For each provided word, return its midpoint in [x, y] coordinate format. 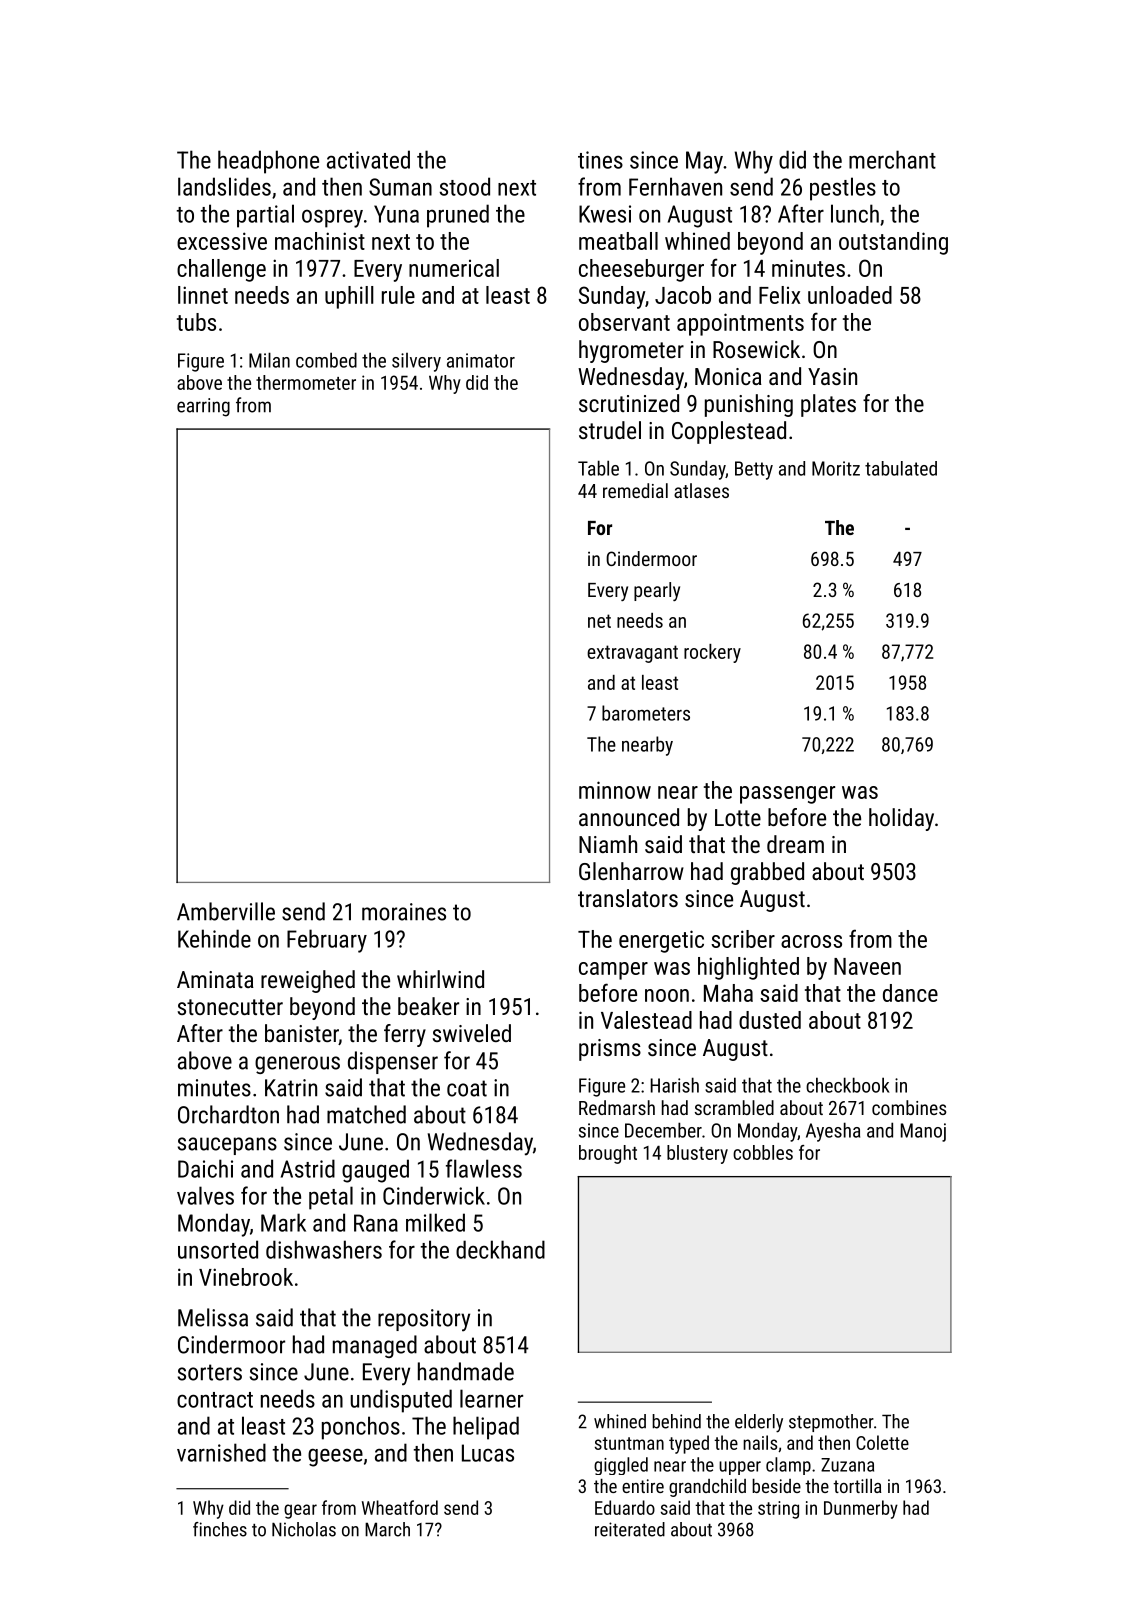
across [811, 941]
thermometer [306, 382]
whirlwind [440, 979]
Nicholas [304, 1529]
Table [598, 468]
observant [624, 322]
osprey [332, 218]
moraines [404, 912]
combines [909, 1107]
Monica [728, 376]
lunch [855, 213]
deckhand [500, 1249]
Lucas [488, 1453]
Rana [376, 1223]
